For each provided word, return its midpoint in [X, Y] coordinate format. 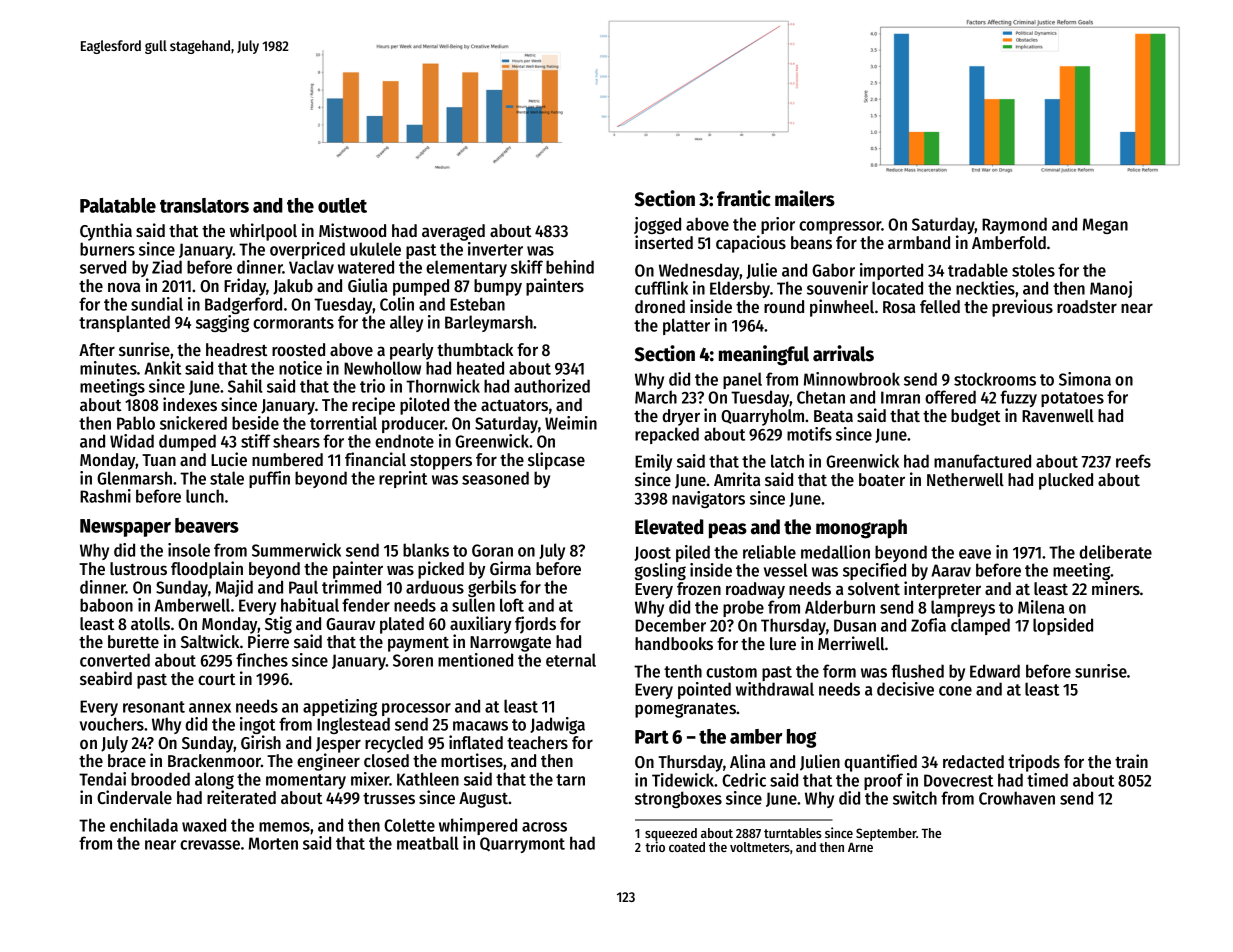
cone [955, 691]
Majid [234, 588]
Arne [860, 847]
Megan [1105, 226]
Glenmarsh [134, 478]
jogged [657, 225]
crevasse [210, 845]
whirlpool [263, 232]
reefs [1133, 461]
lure [783, 643]
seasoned [495, 478]
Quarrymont [522, 845]
